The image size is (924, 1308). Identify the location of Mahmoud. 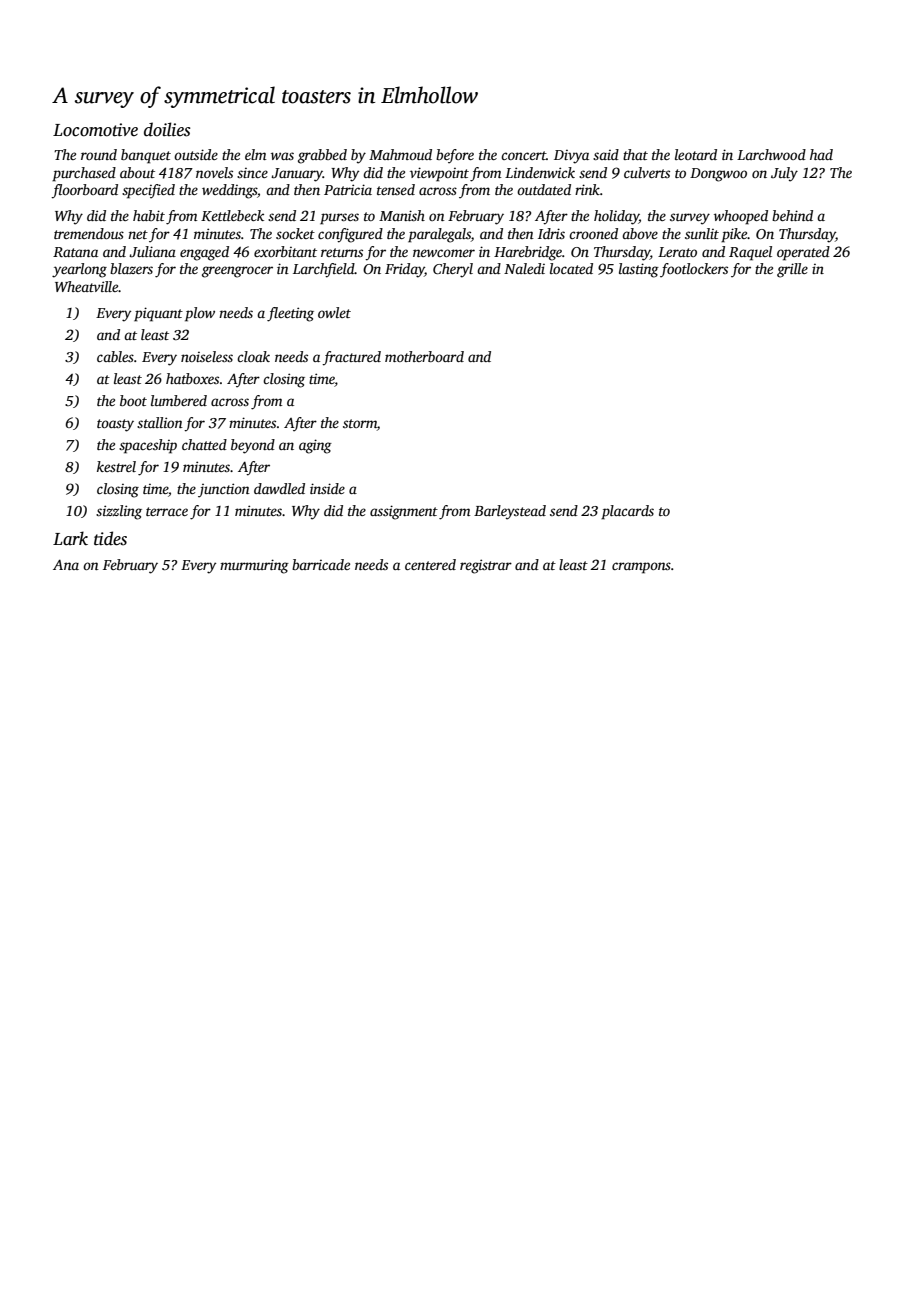
(400, 154).
